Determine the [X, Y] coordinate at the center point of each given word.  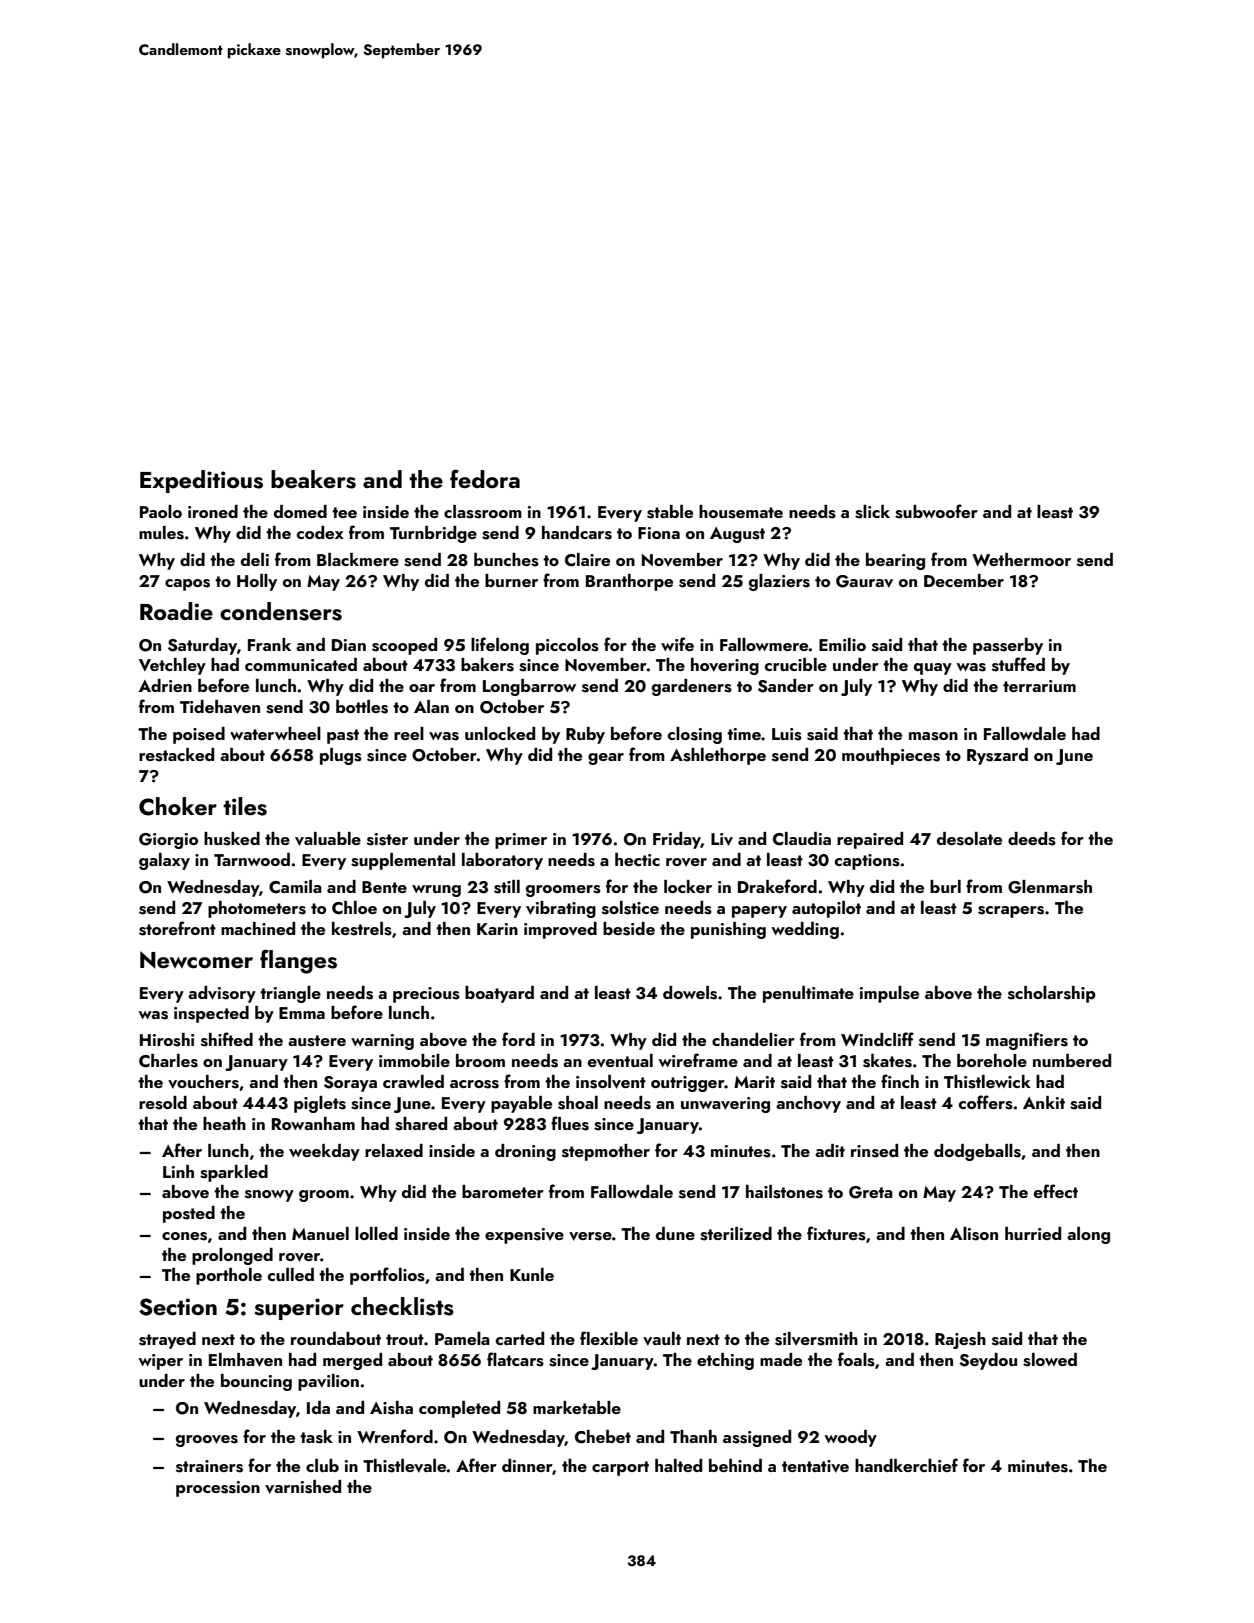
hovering [725, 666]
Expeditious [201, 481]
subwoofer [936, 511]
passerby [1008, 646]
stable [670, 512]
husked [232, 839]
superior [299, 1309]
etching [725, 1361]
